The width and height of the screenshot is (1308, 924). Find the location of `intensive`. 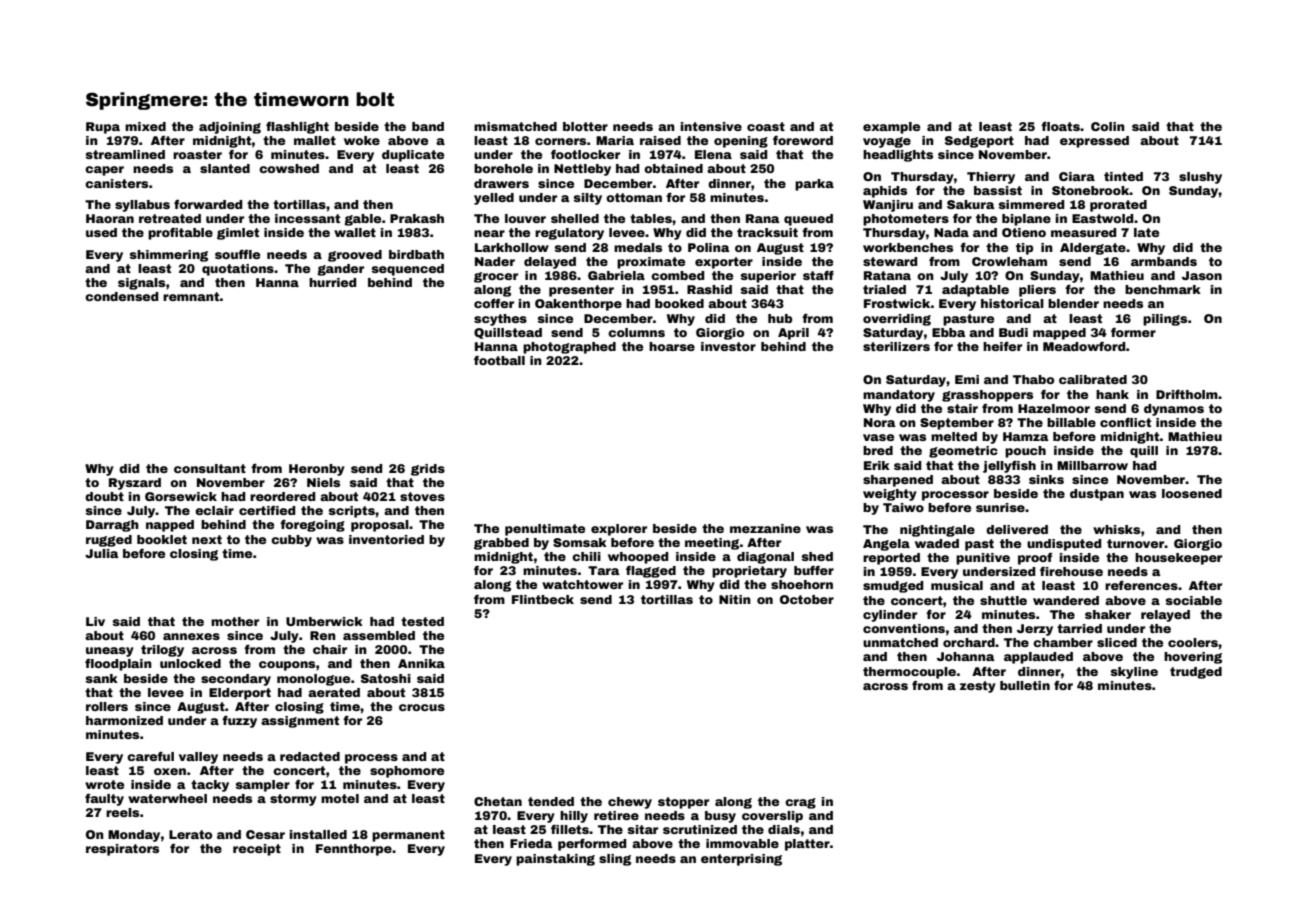

intensive is located at coordinates (711, 126).
